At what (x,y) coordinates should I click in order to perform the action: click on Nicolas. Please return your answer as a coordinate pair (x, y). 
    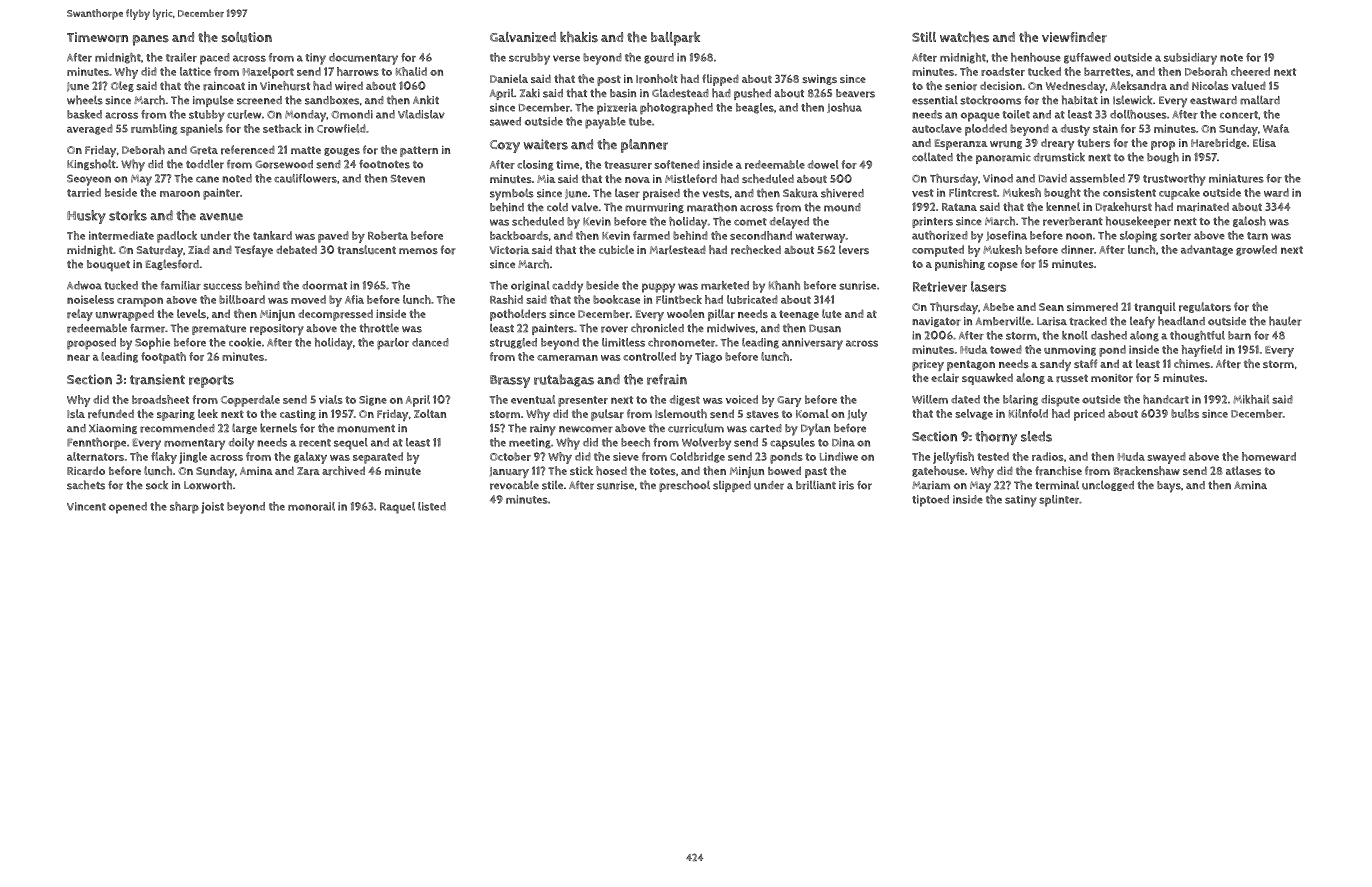
    Looking at the image, I should click on (1210, 85).
